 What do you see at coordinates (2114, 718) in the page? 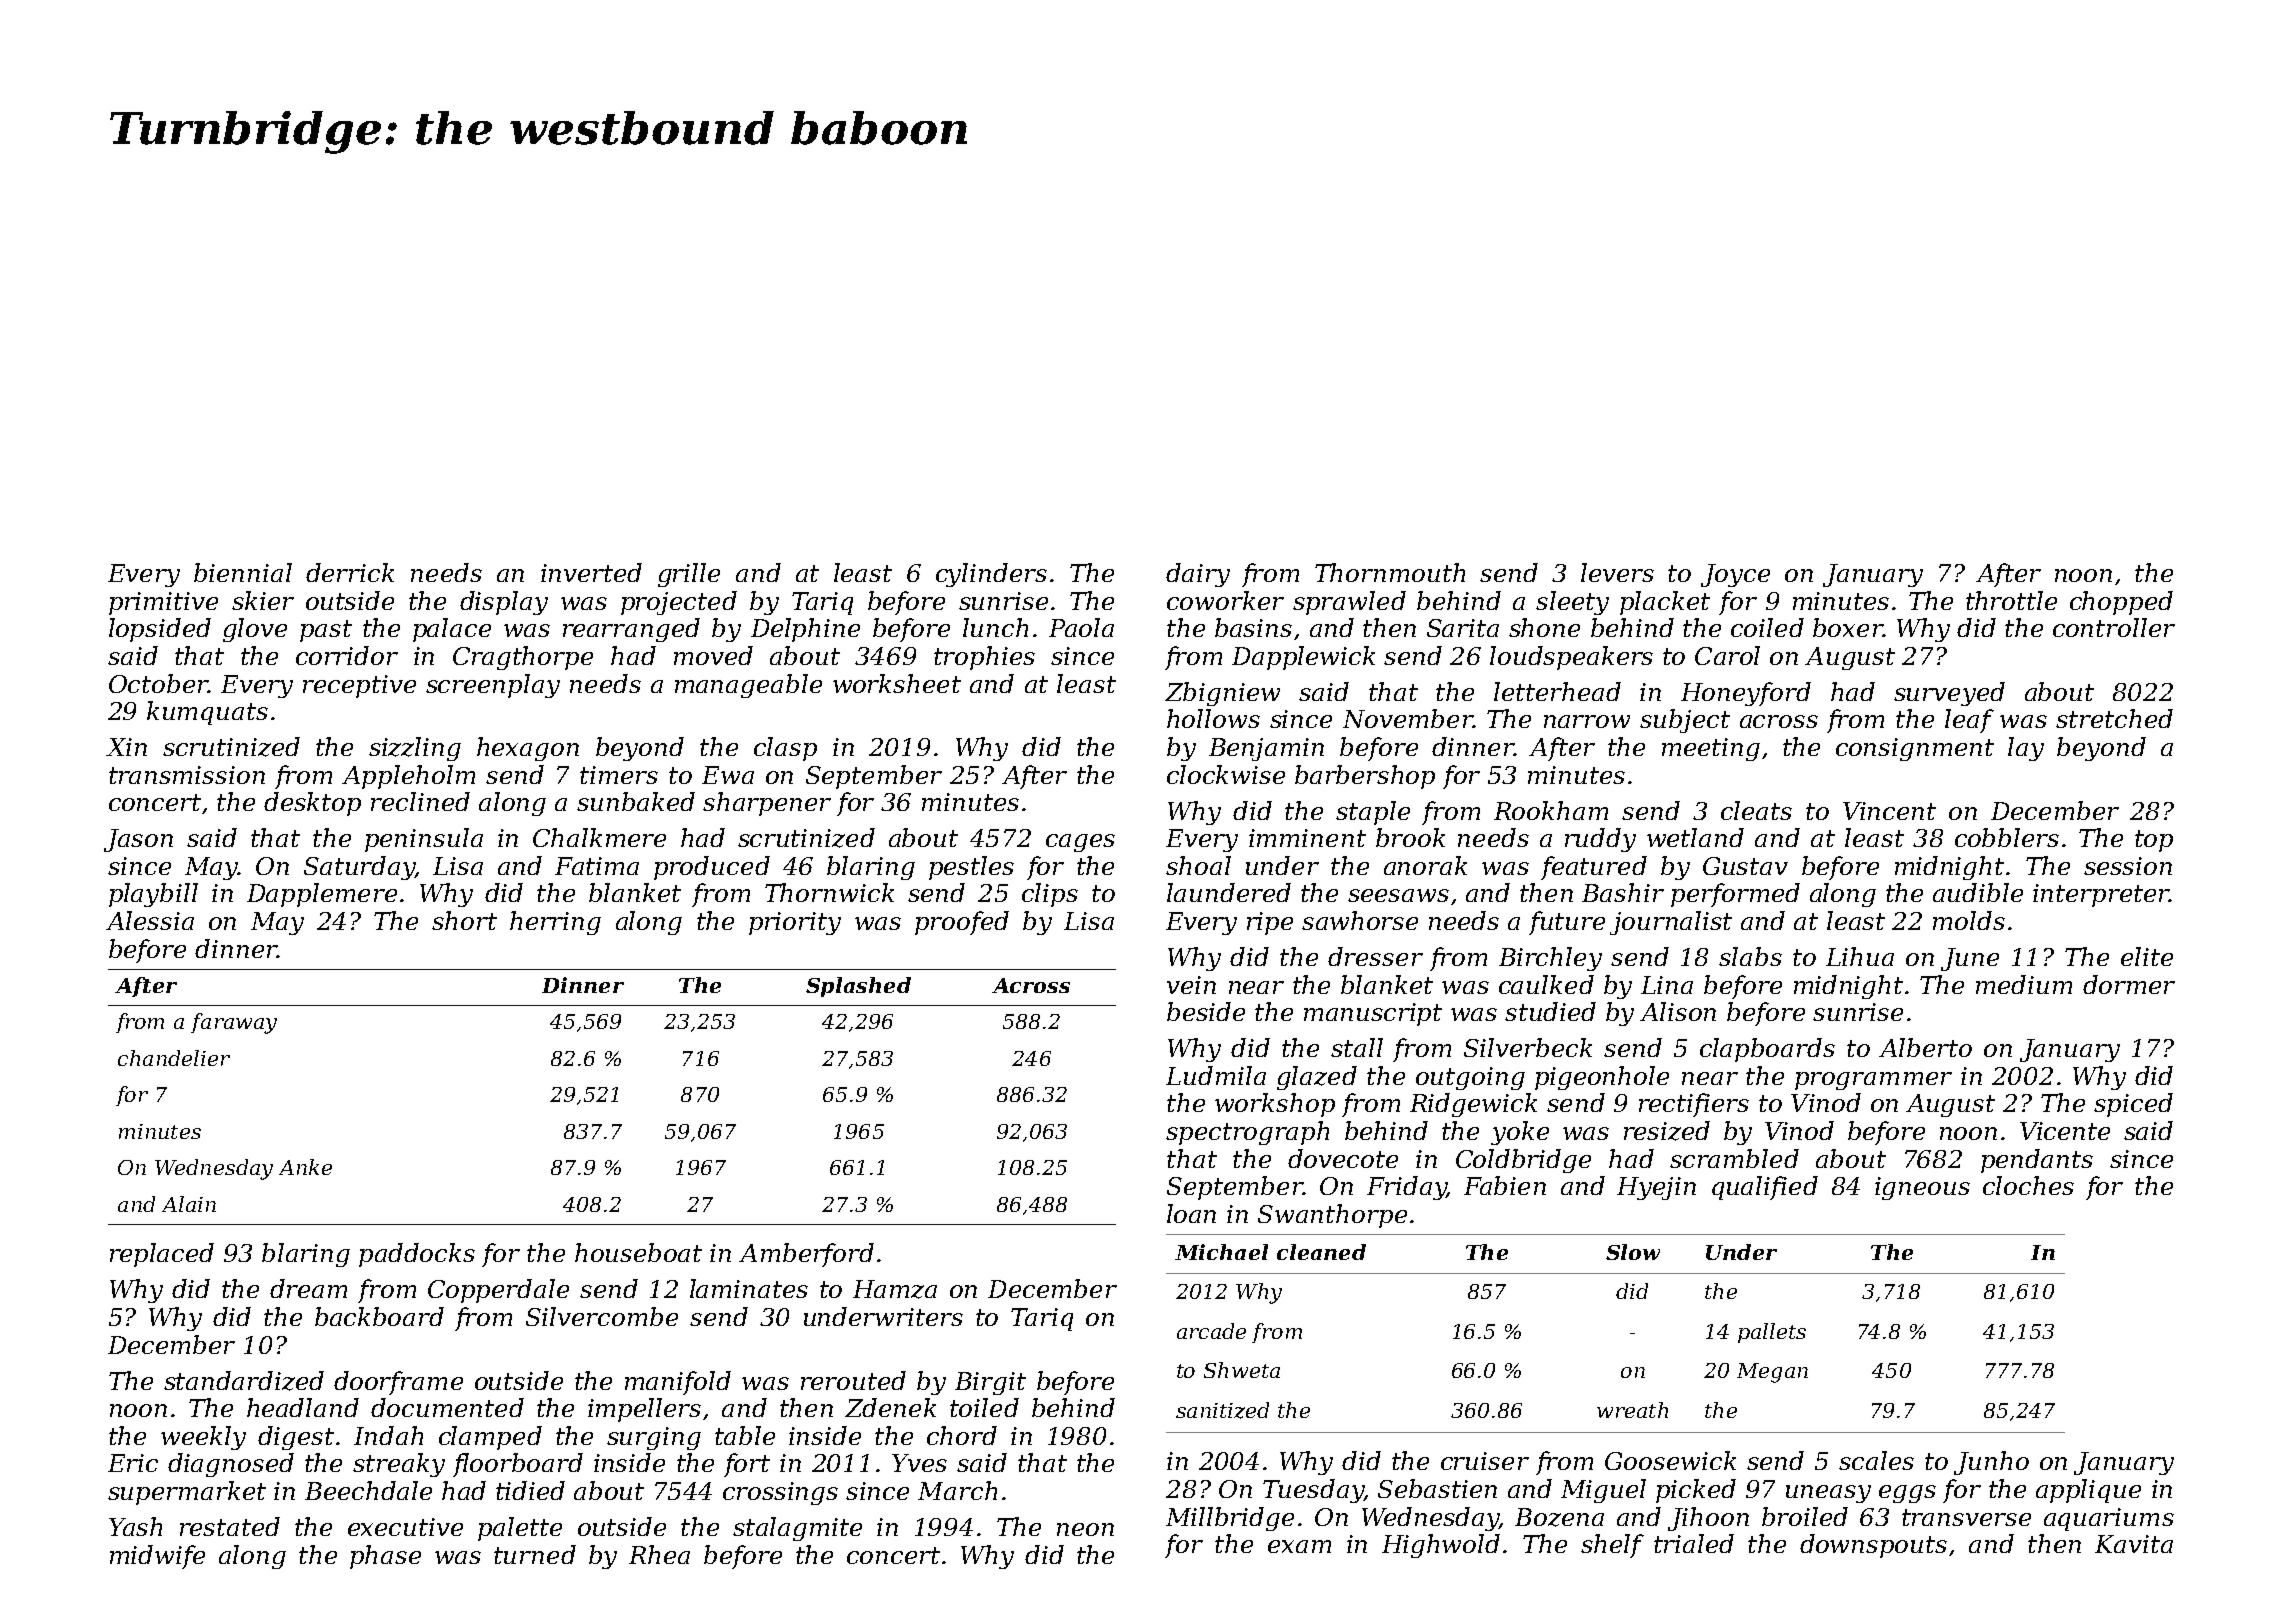
I see `stretched` at bounding box center [2114, 718].
